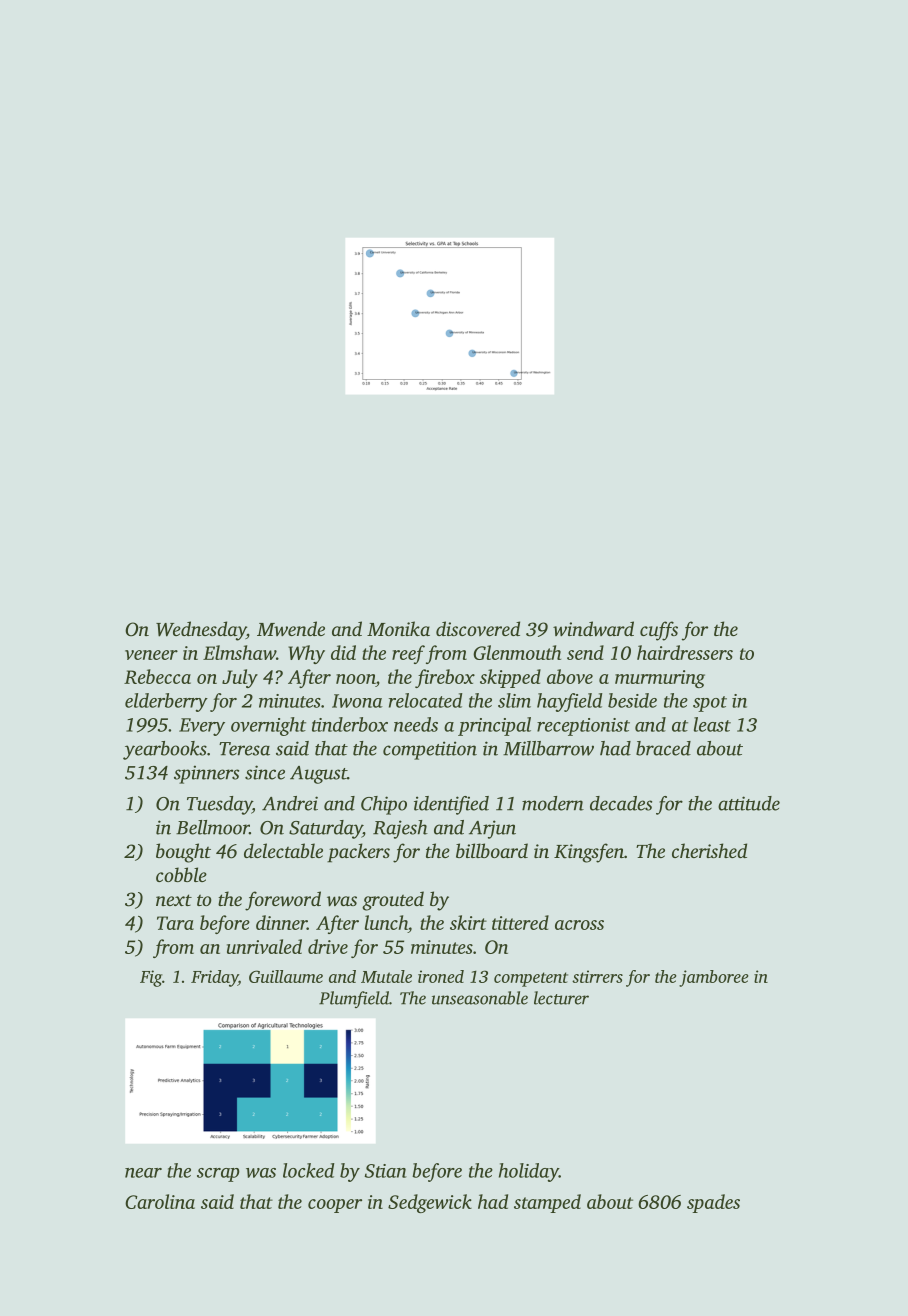 The width and height of the image is (908, 1316). Describe the element at coordinates (218, 1175) in the image. I see `scrap` at that location.
